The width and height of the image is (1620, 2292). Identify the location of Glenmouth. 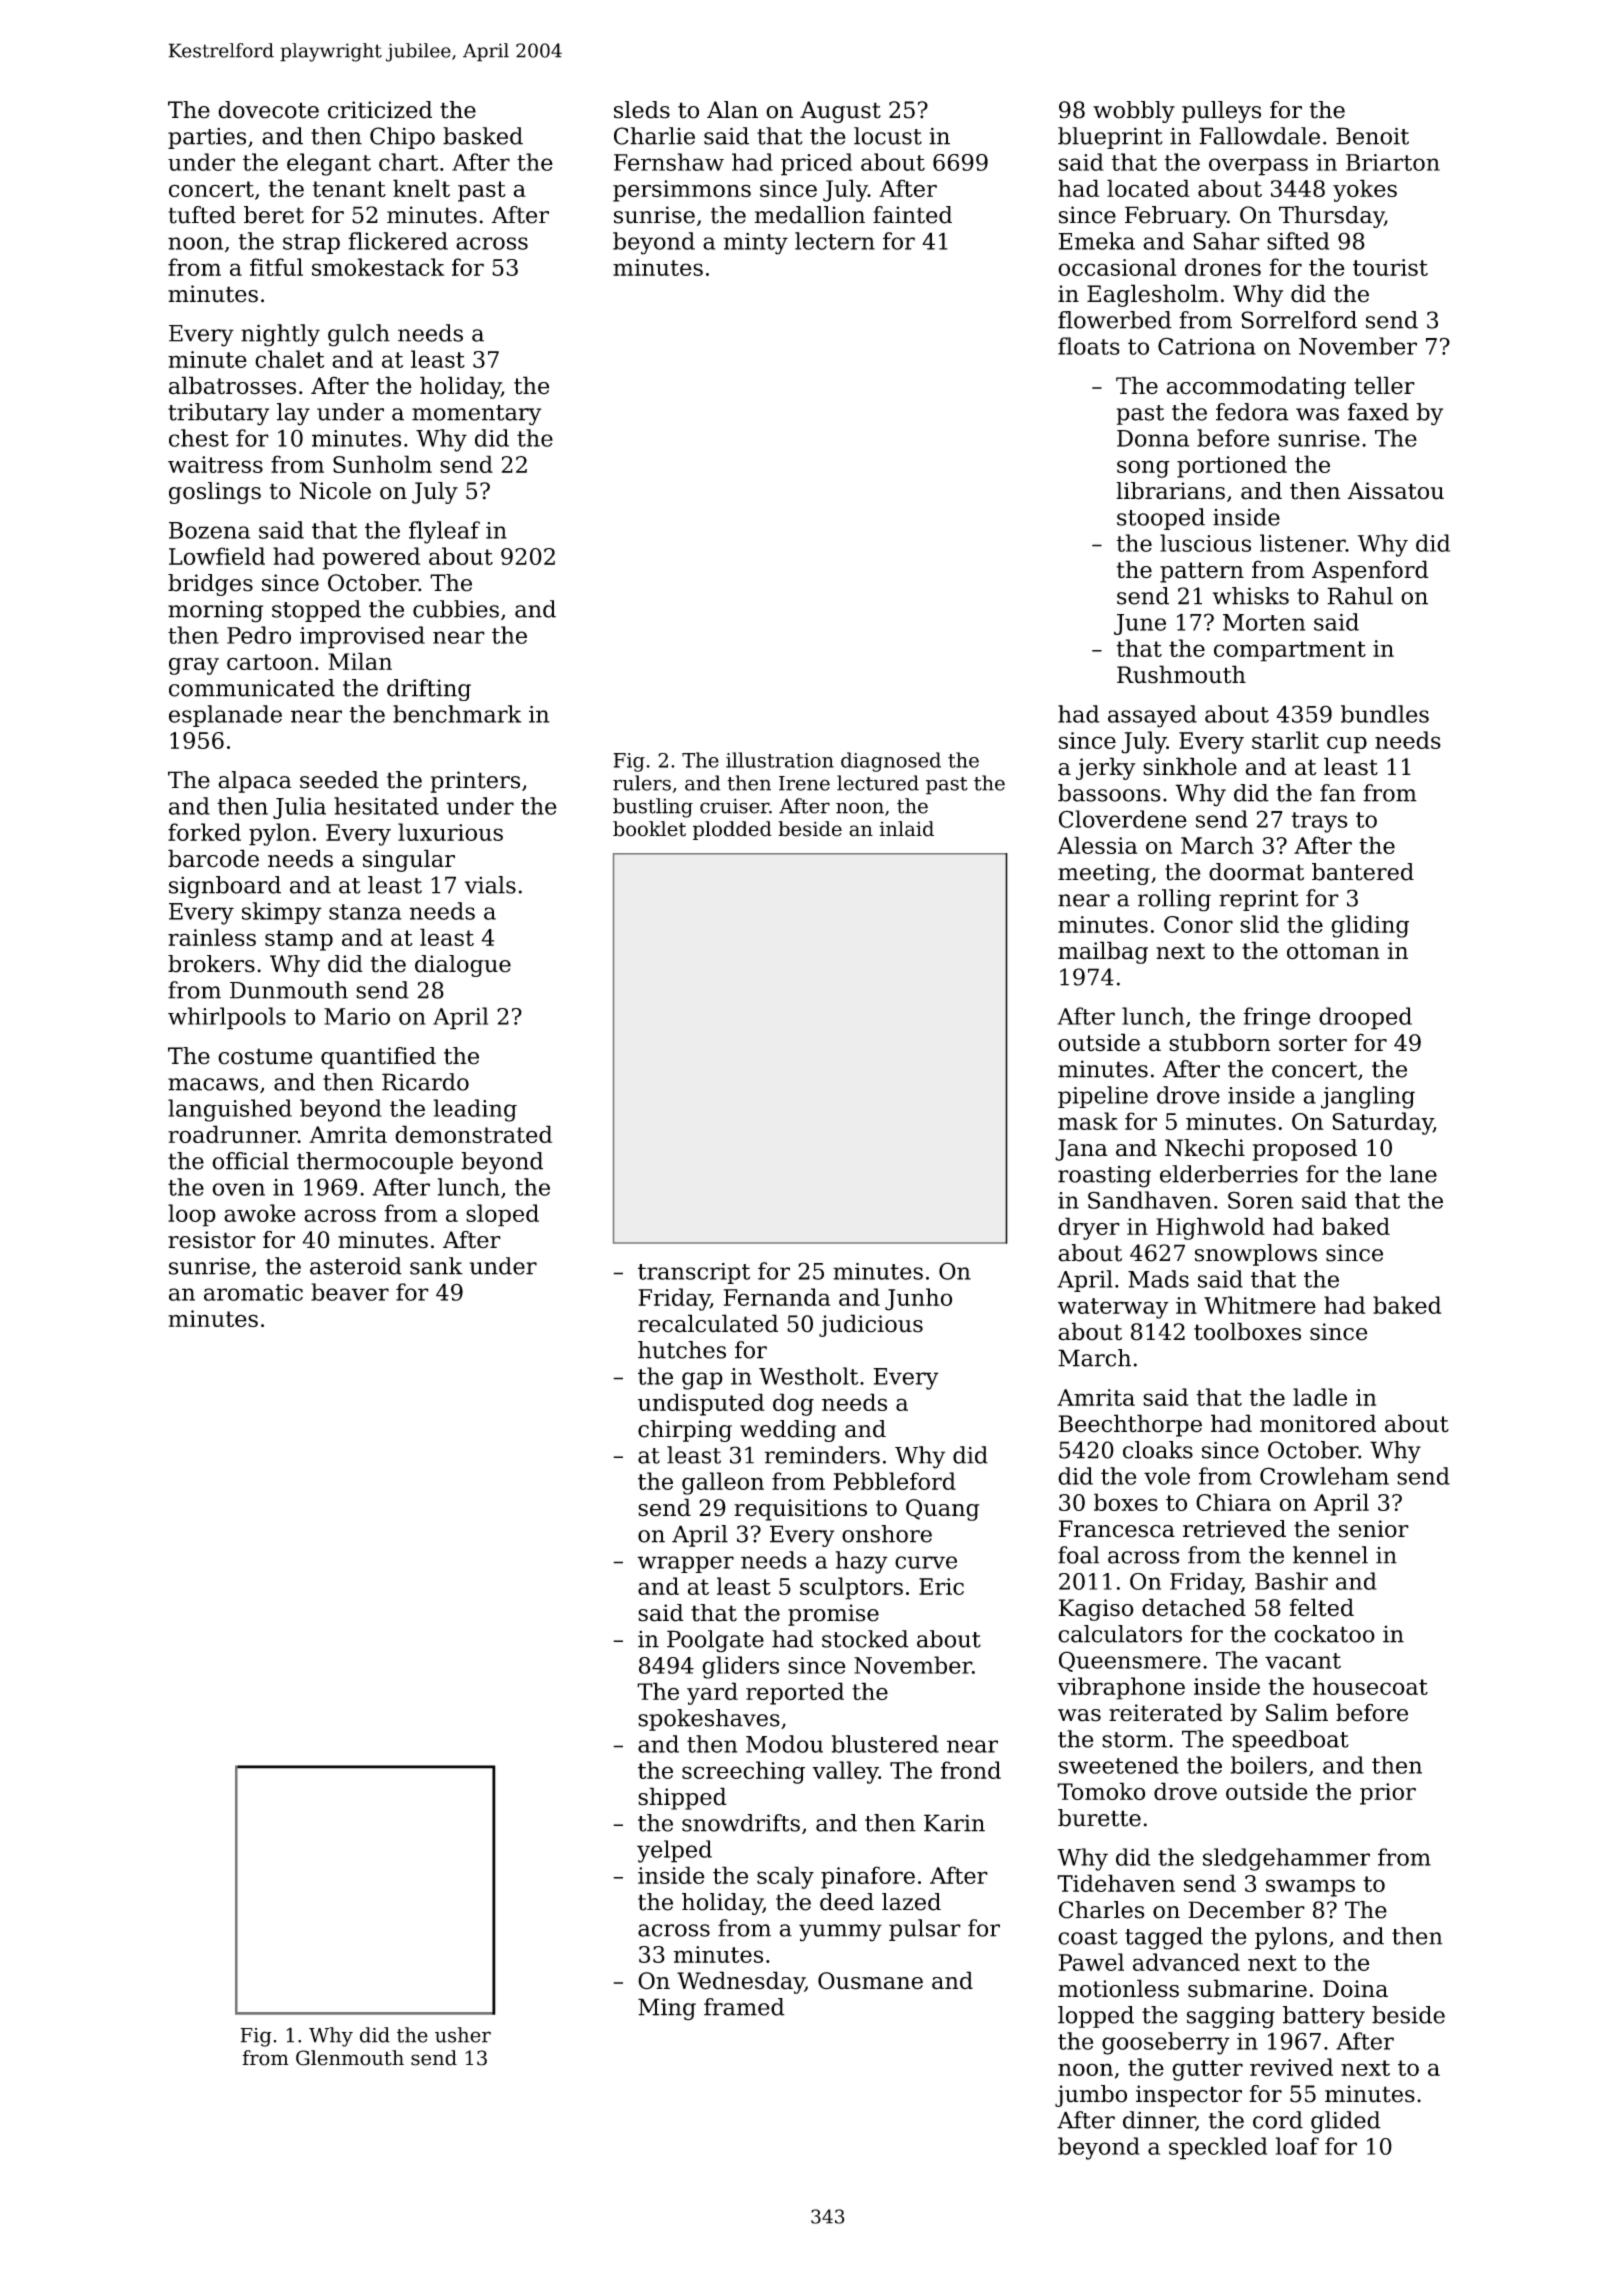
(350, 2058).
